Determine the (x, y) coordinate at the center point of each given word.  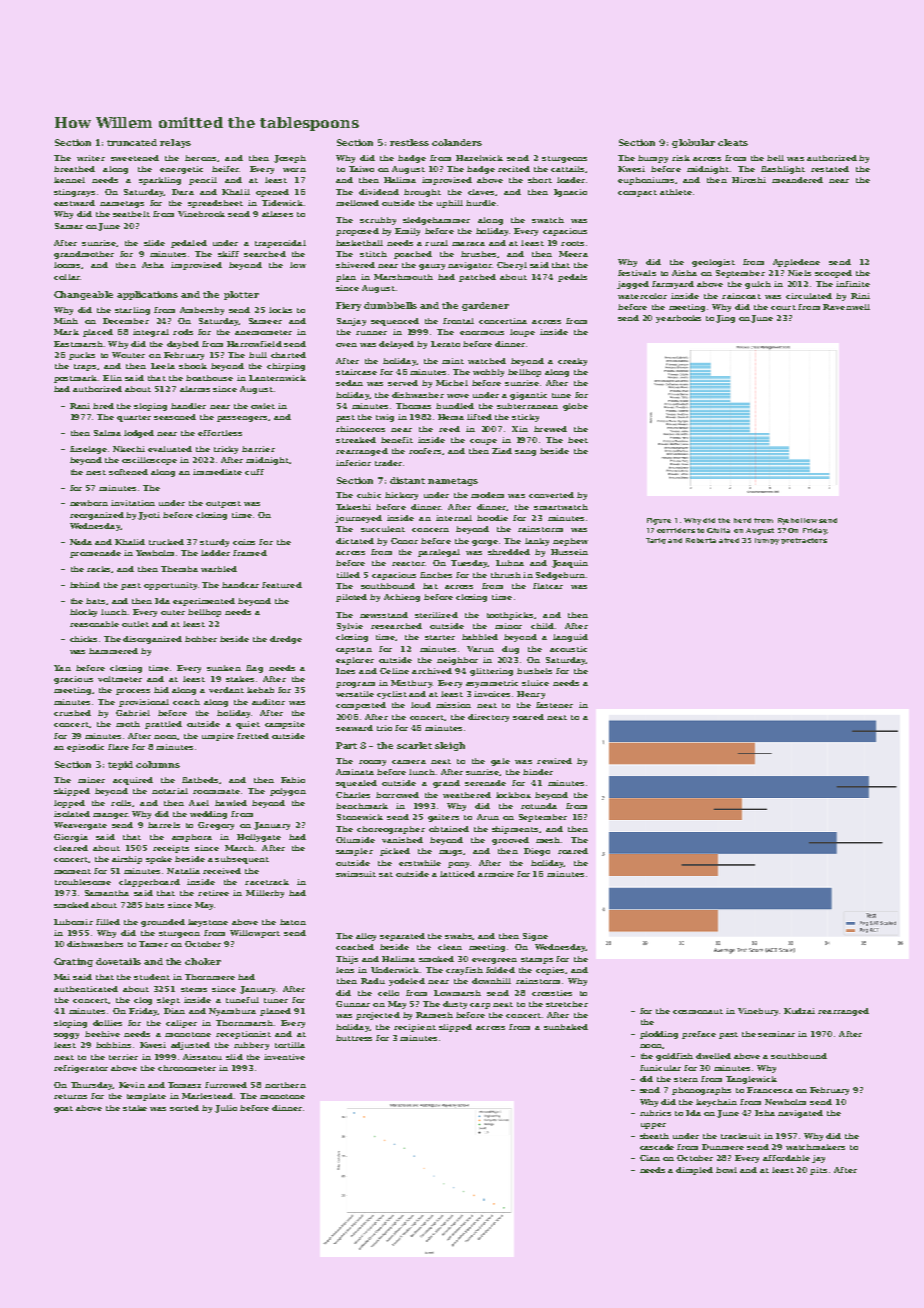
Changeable (83, 295)
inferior (353, 463)
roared (573, 851)
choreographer (391, 830)
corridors (676, 530)
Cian (650, 1158)
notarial (170, 791)
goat (63, 1109)
